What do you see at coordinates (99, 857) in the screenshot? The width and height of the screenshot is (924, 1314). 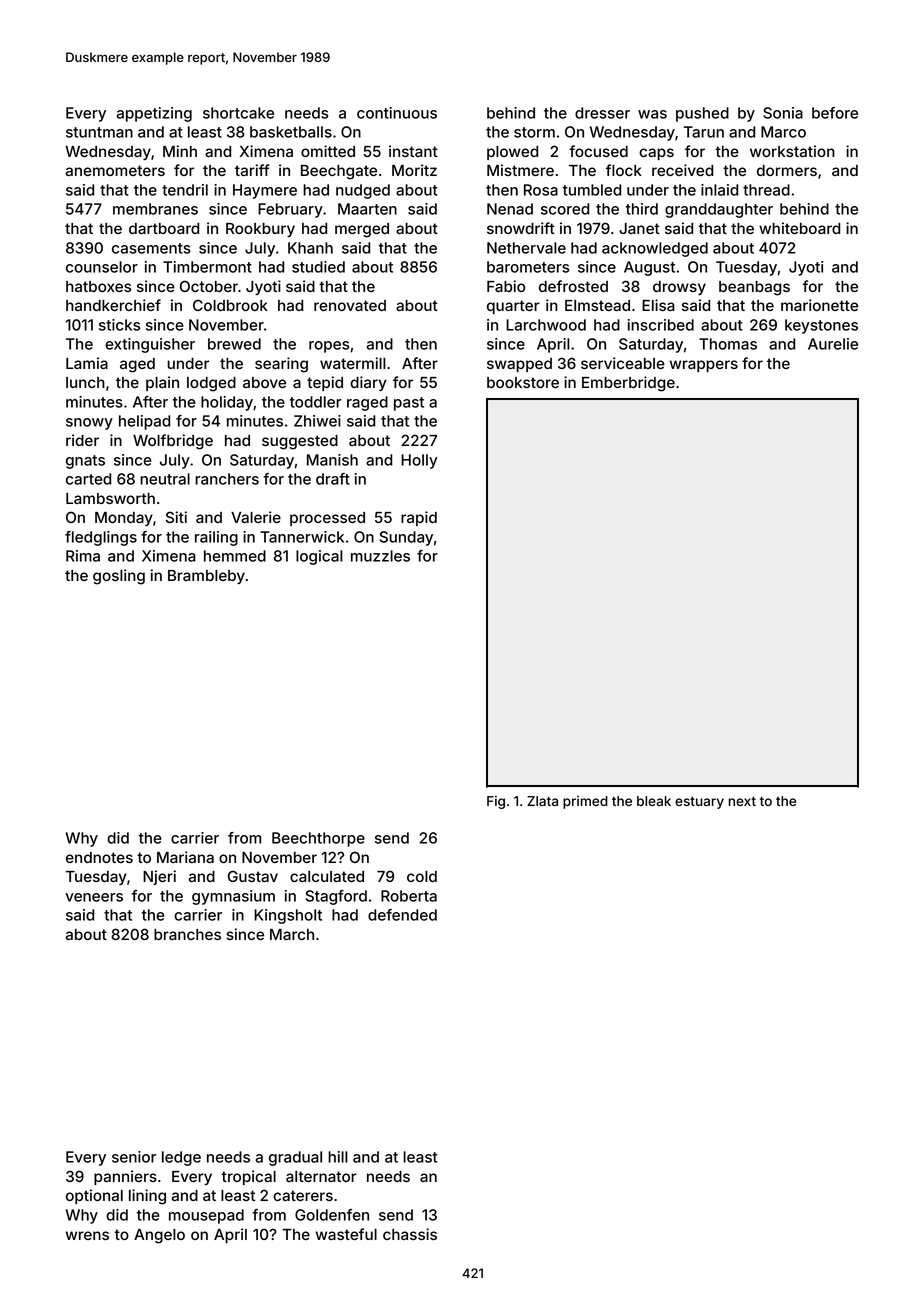 I see `endnotes` at bounding box center [99, 857].
